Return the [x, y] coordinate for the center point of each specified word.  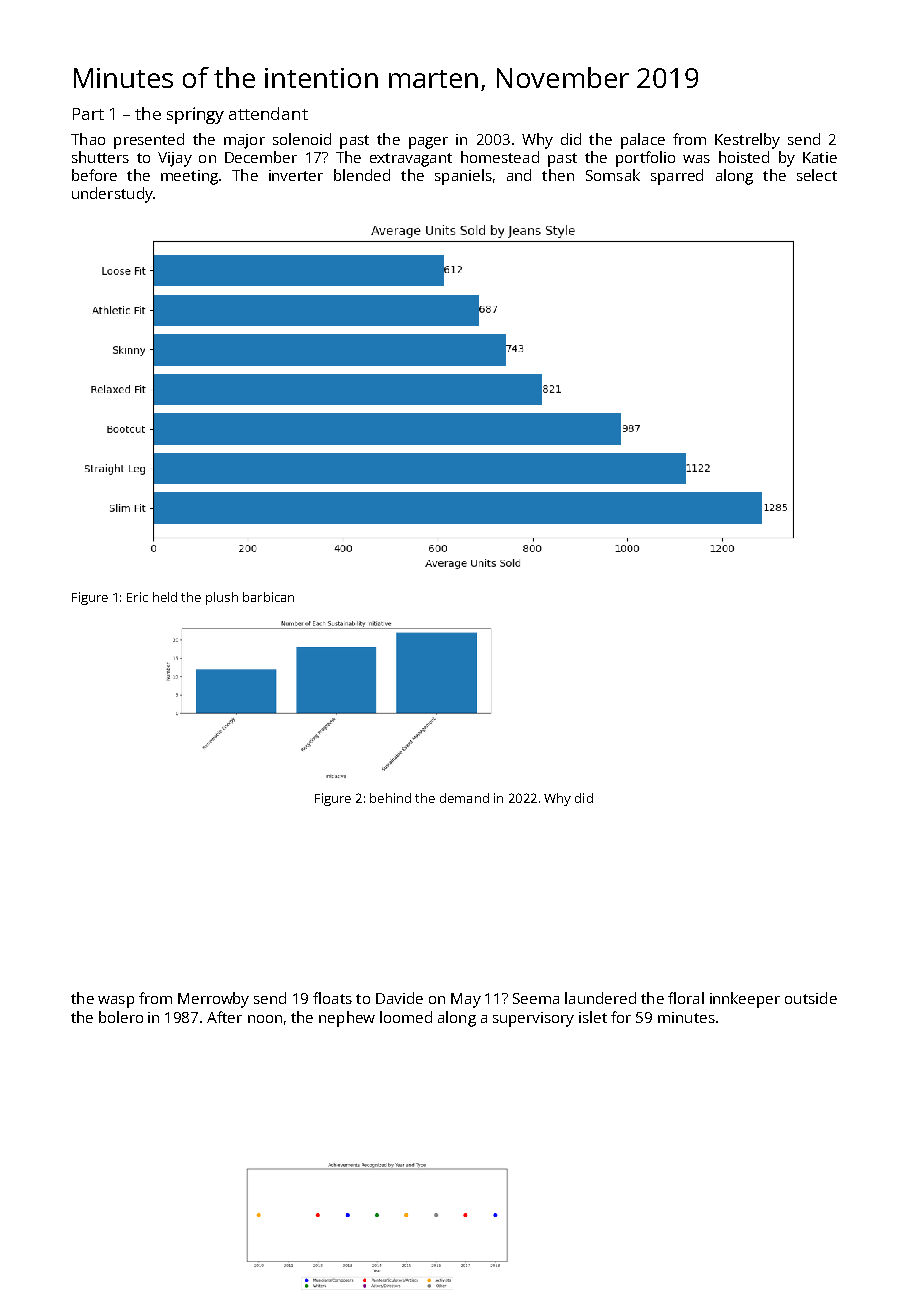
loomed [406, 1017]
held [165, 597]
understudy [112, 195]
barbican [268, 597]
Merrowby [213, 1000]
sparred [677, 177]
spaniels [463, 177]
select [817, 175]
